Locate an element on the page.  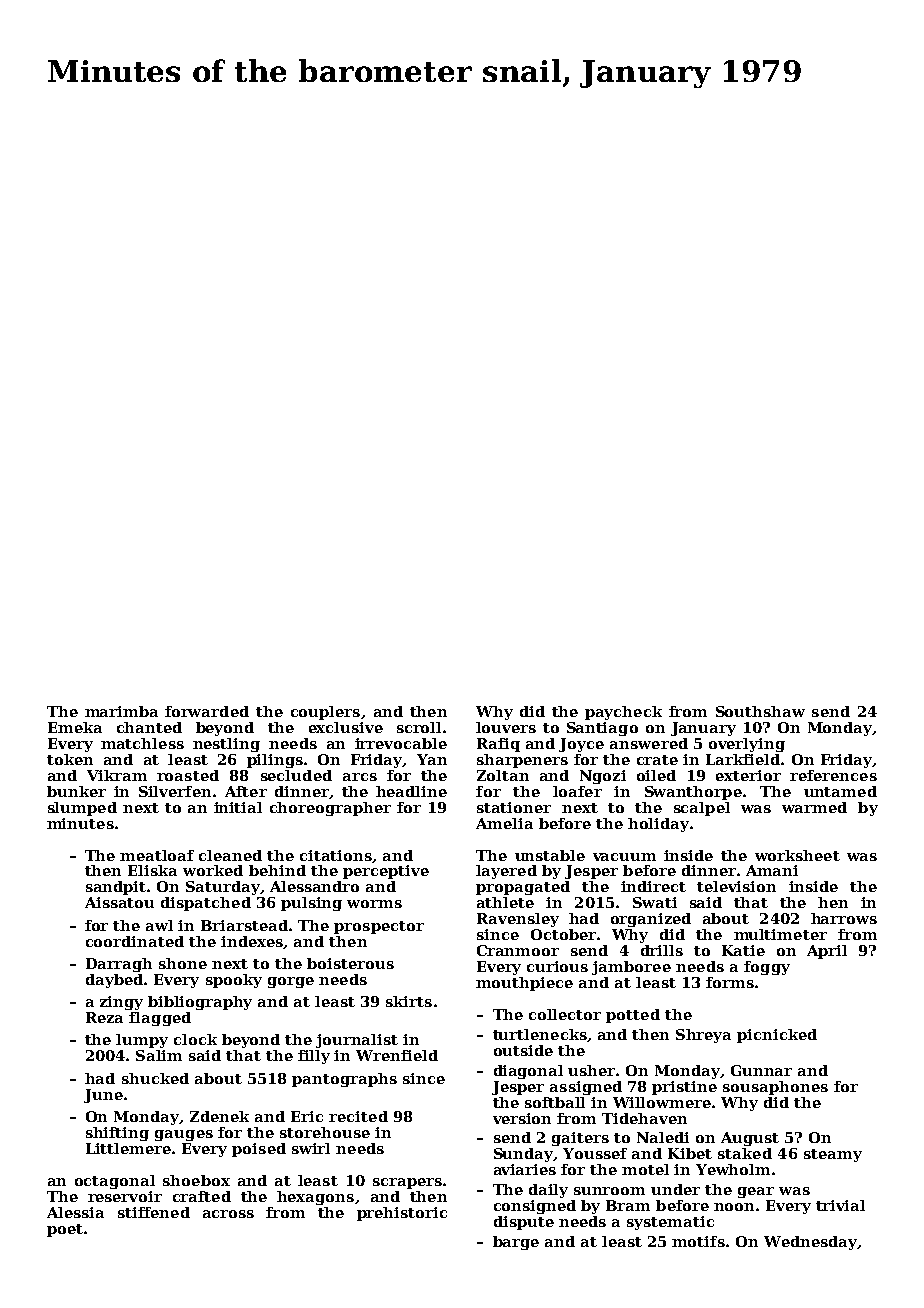
swirl is located at coordinates (311, 1148).
